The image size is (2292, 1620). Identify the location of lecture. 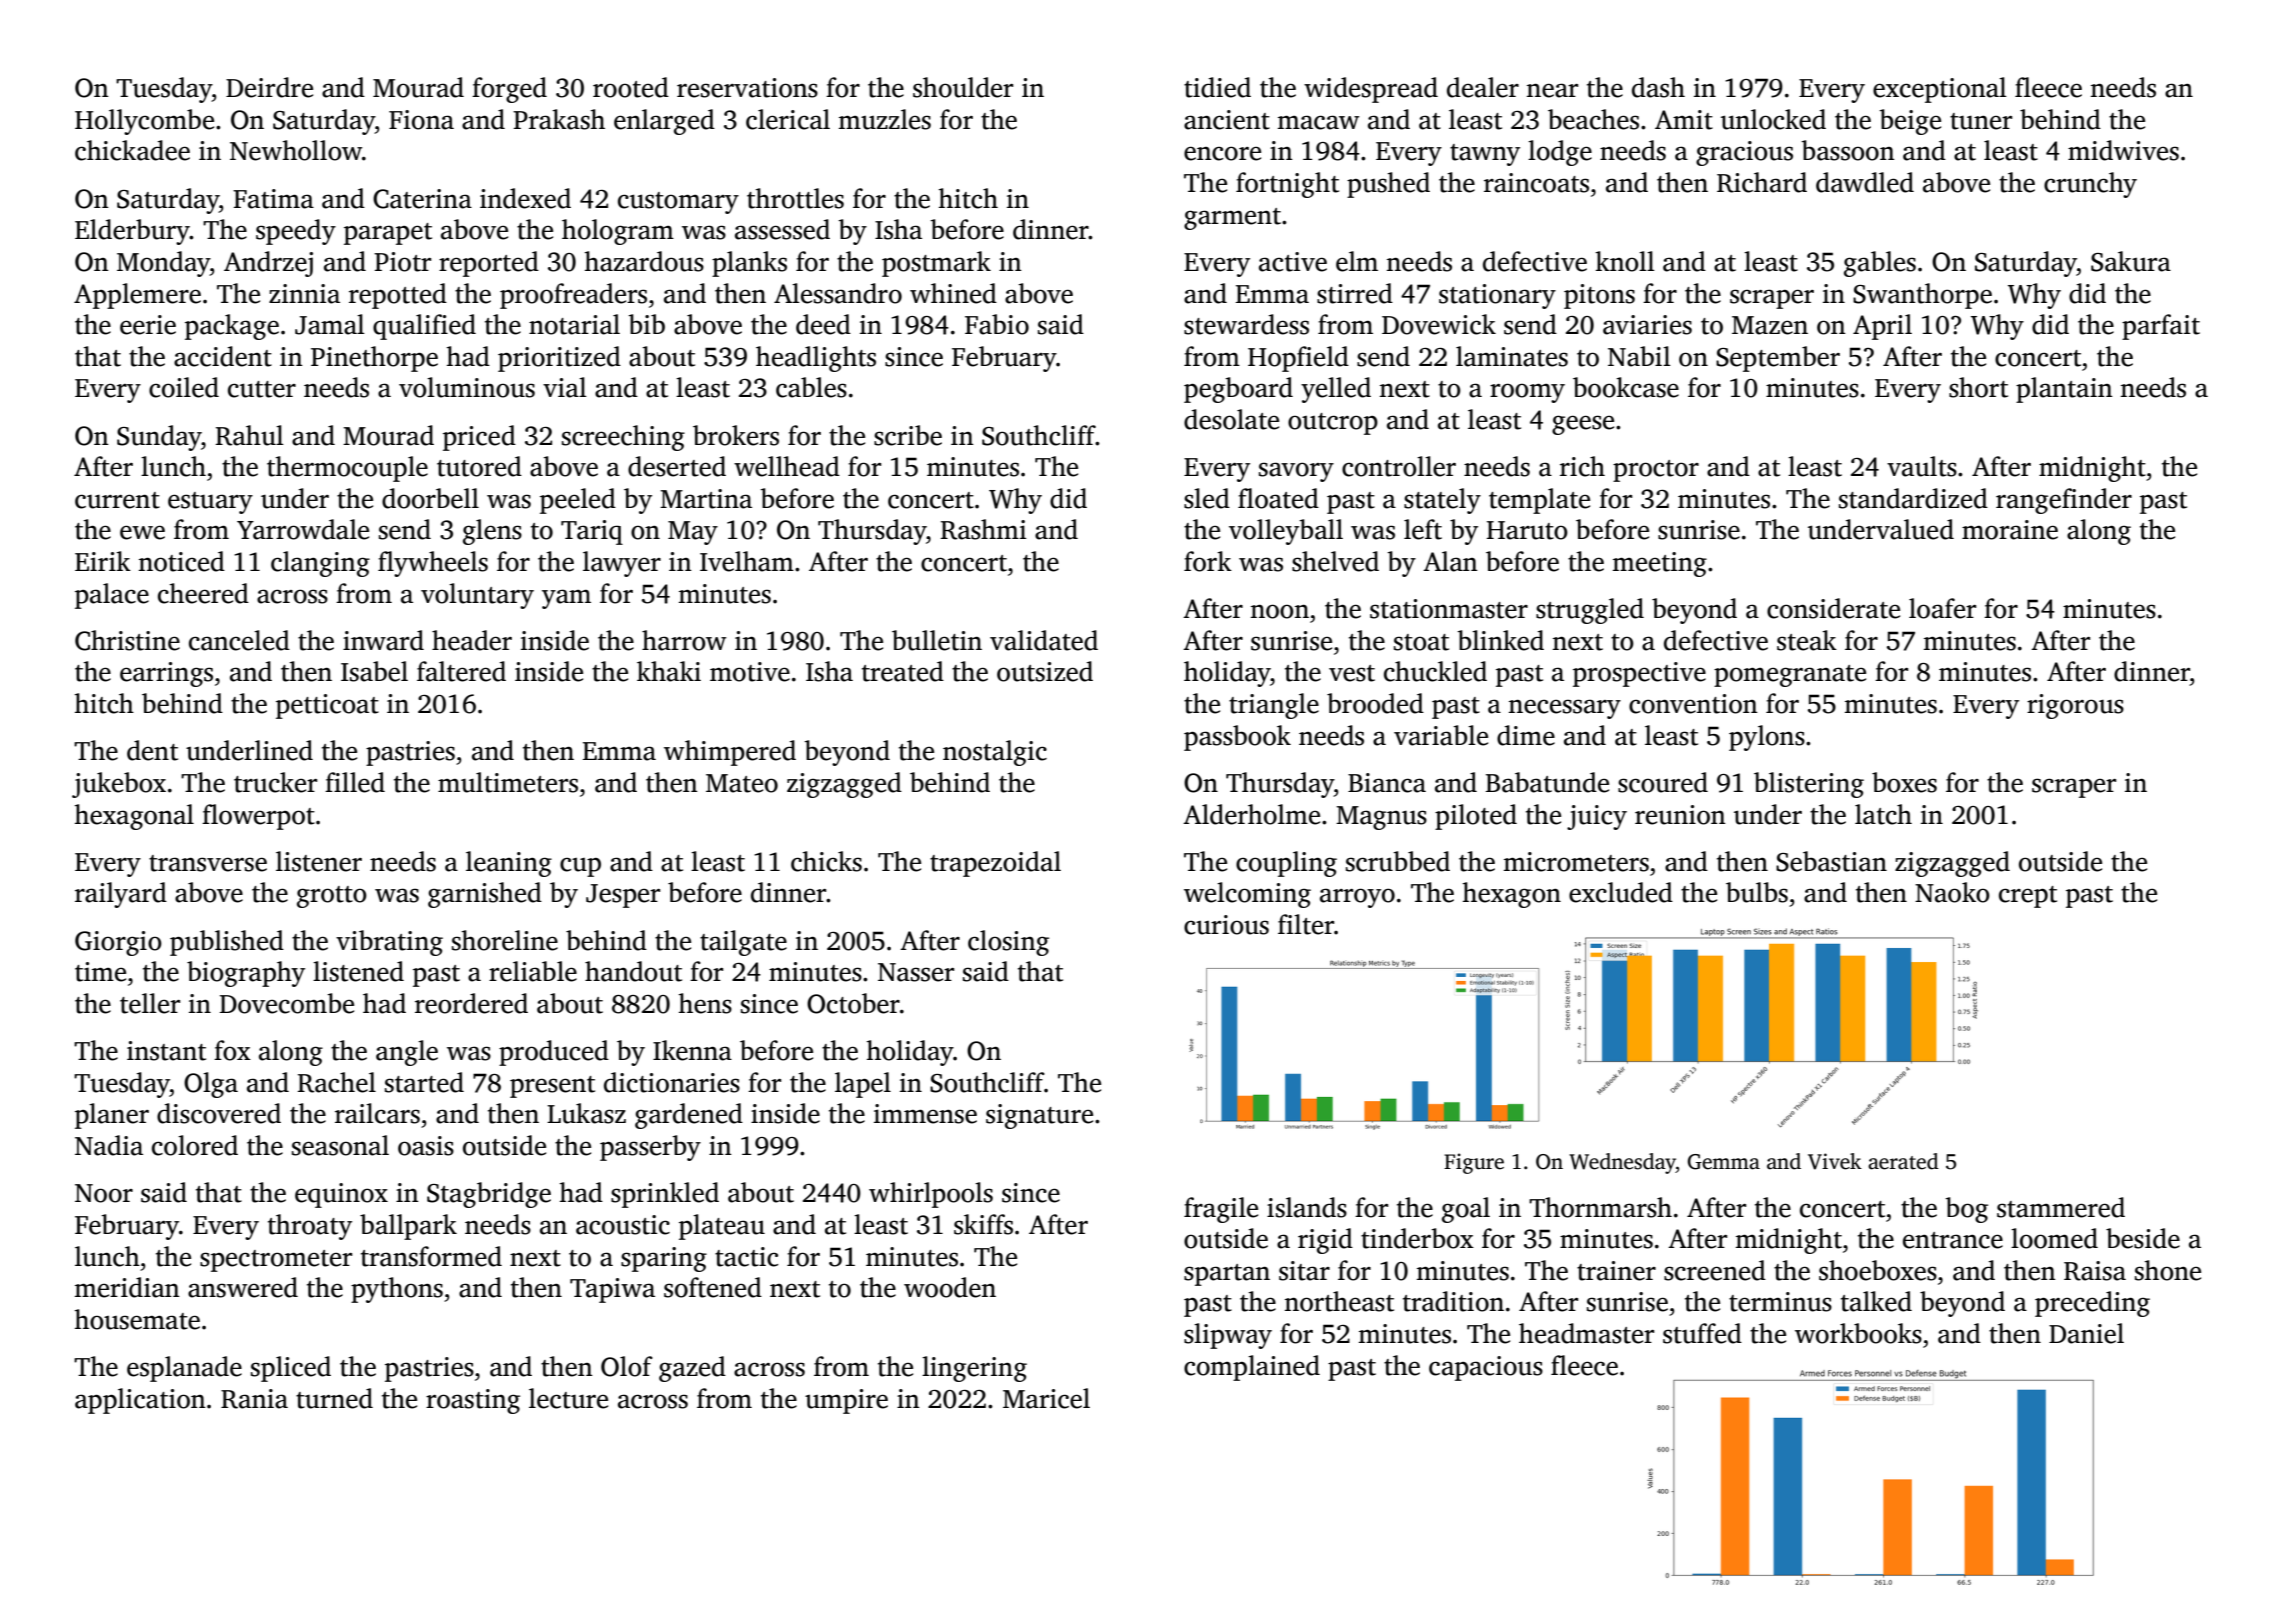
(568, 1398).
